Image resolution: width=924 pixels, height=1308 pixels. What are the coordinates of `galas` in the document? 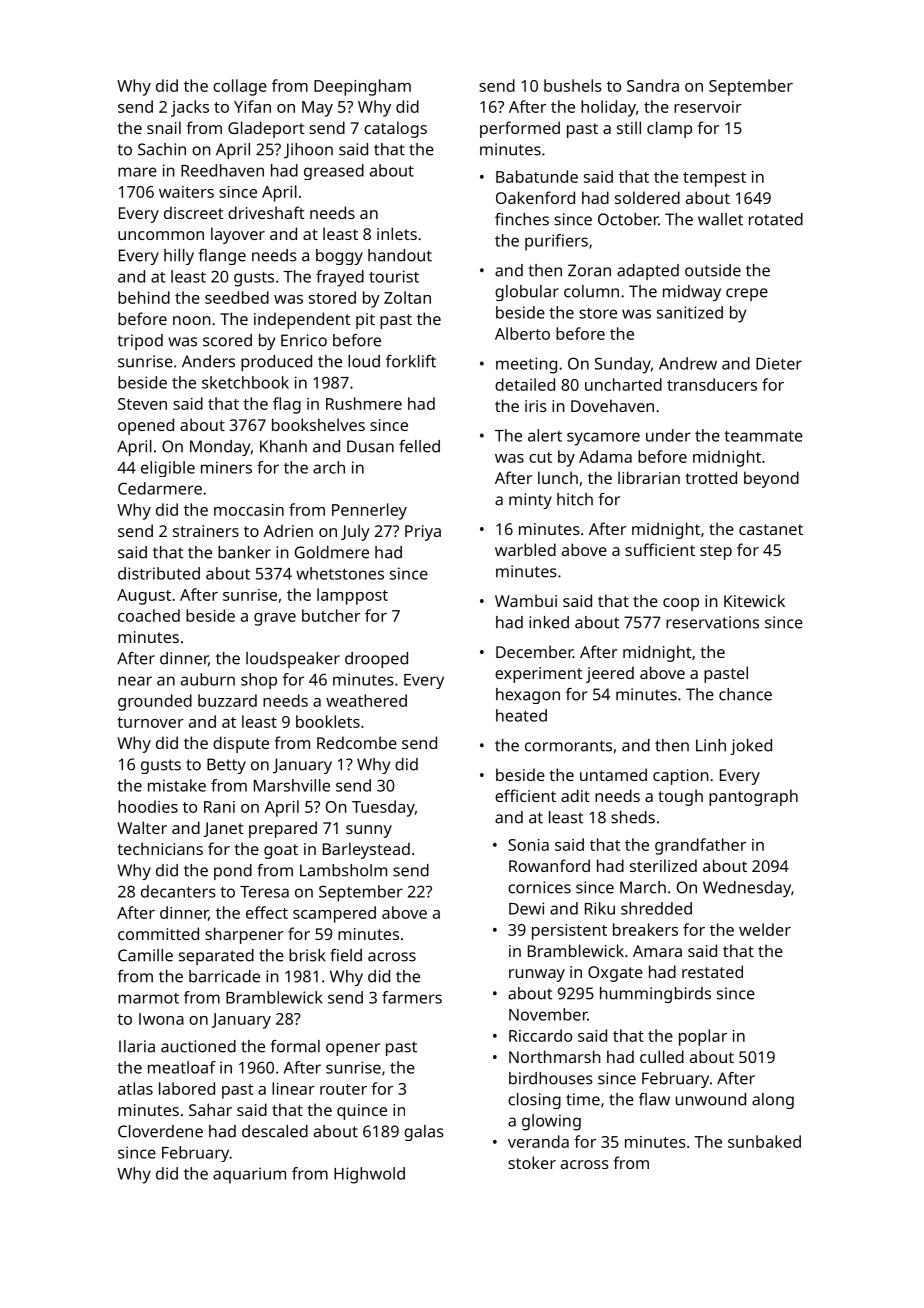 It's located at (424, 1133).
